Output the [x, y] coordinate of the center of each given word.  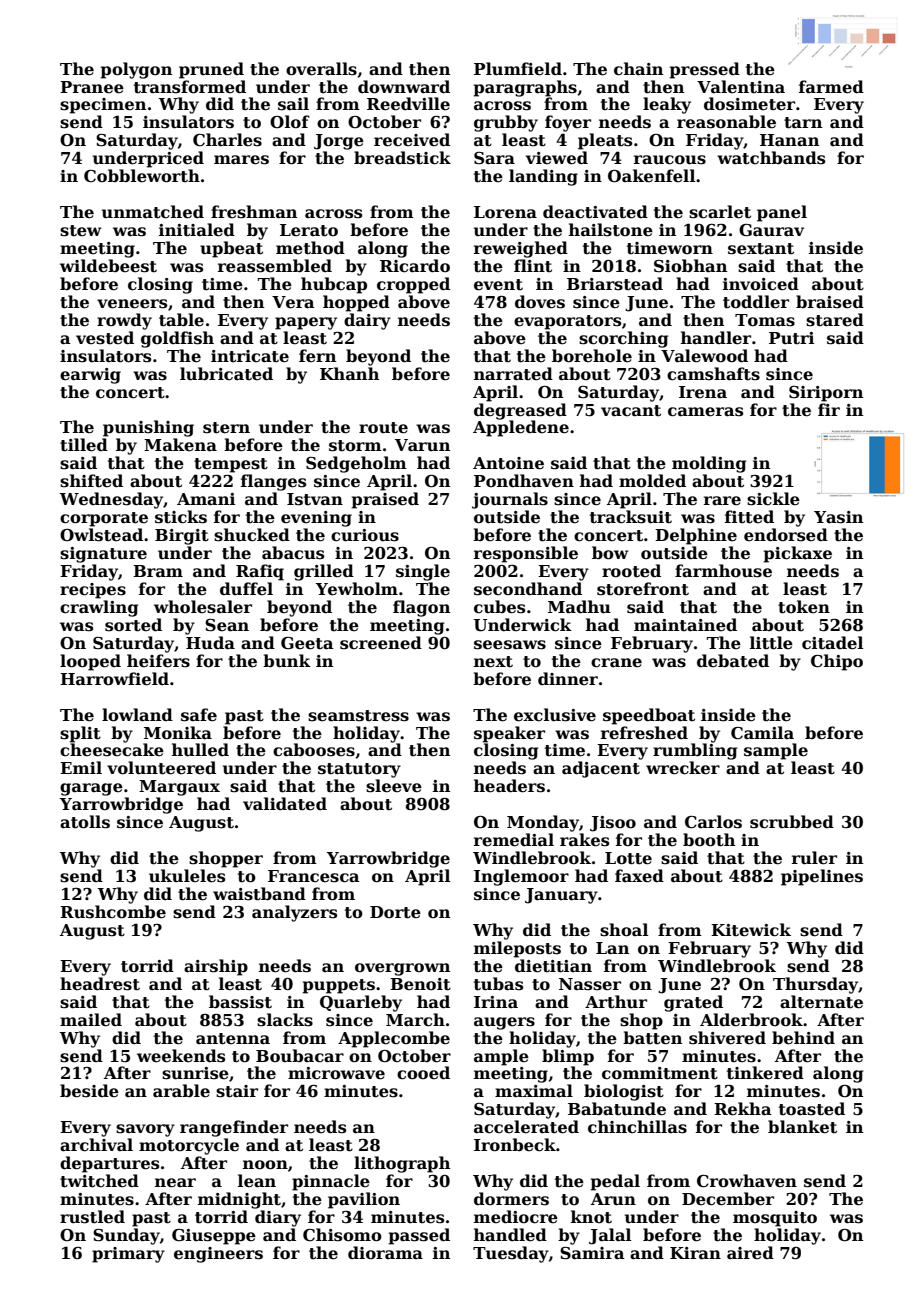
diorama [385, 1253]
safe [199, 715]
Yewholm [357, 589]
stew [81, 231]
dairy [367, 321]
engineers [218, 1255]
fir [829, 409]
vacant [631, 411]
